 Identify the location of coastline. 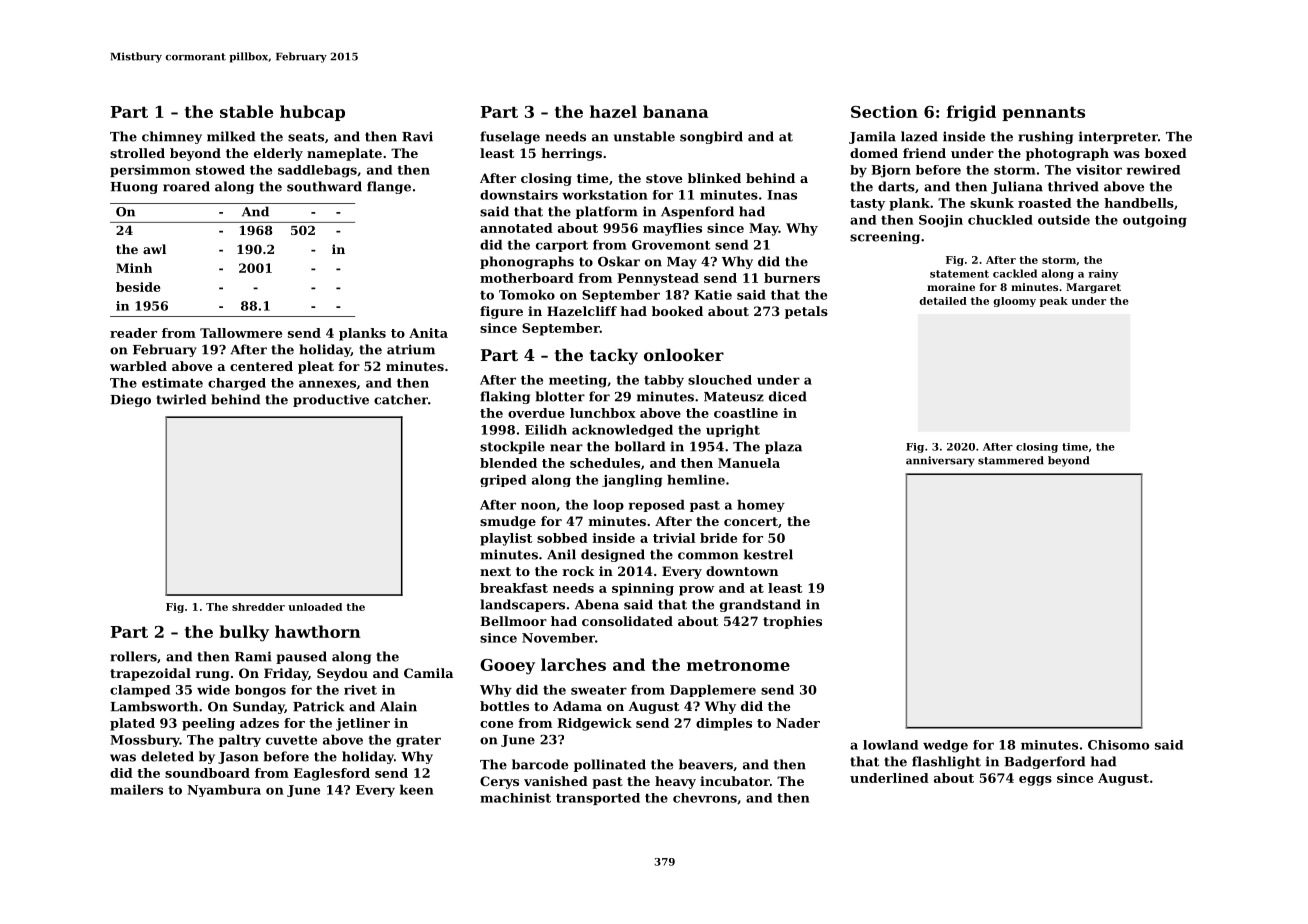
(746, 413).
